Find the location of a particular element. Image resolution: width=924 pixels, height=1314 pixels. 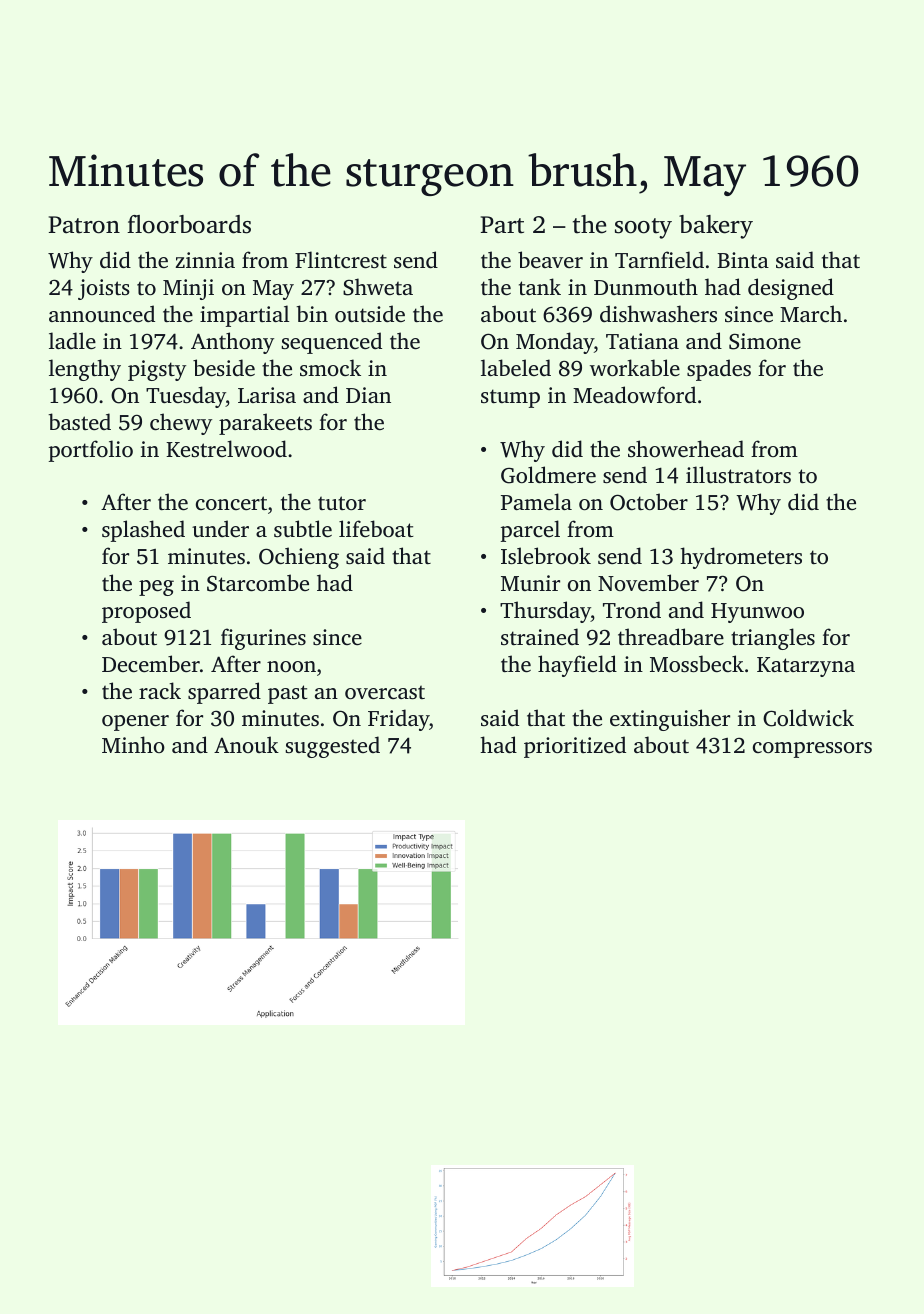

figurines is located at coordinates (263, 639).
